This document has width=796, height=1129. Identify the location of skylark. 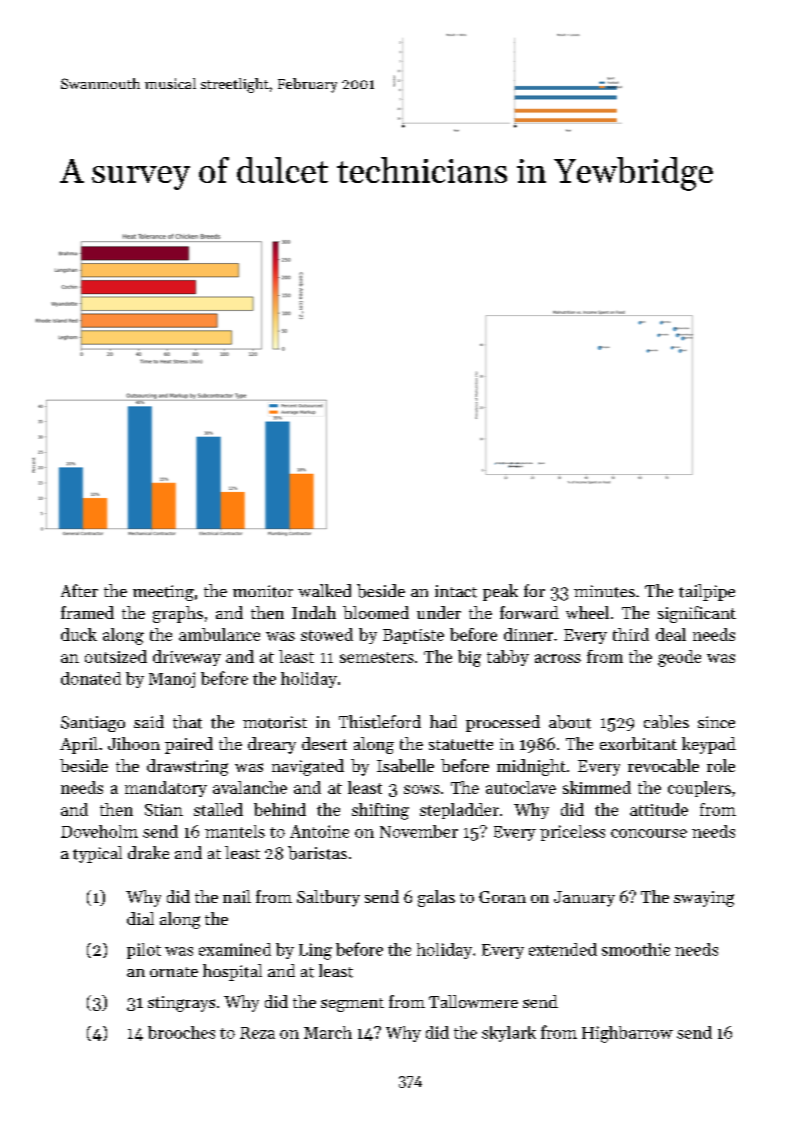
(509, 1034).
